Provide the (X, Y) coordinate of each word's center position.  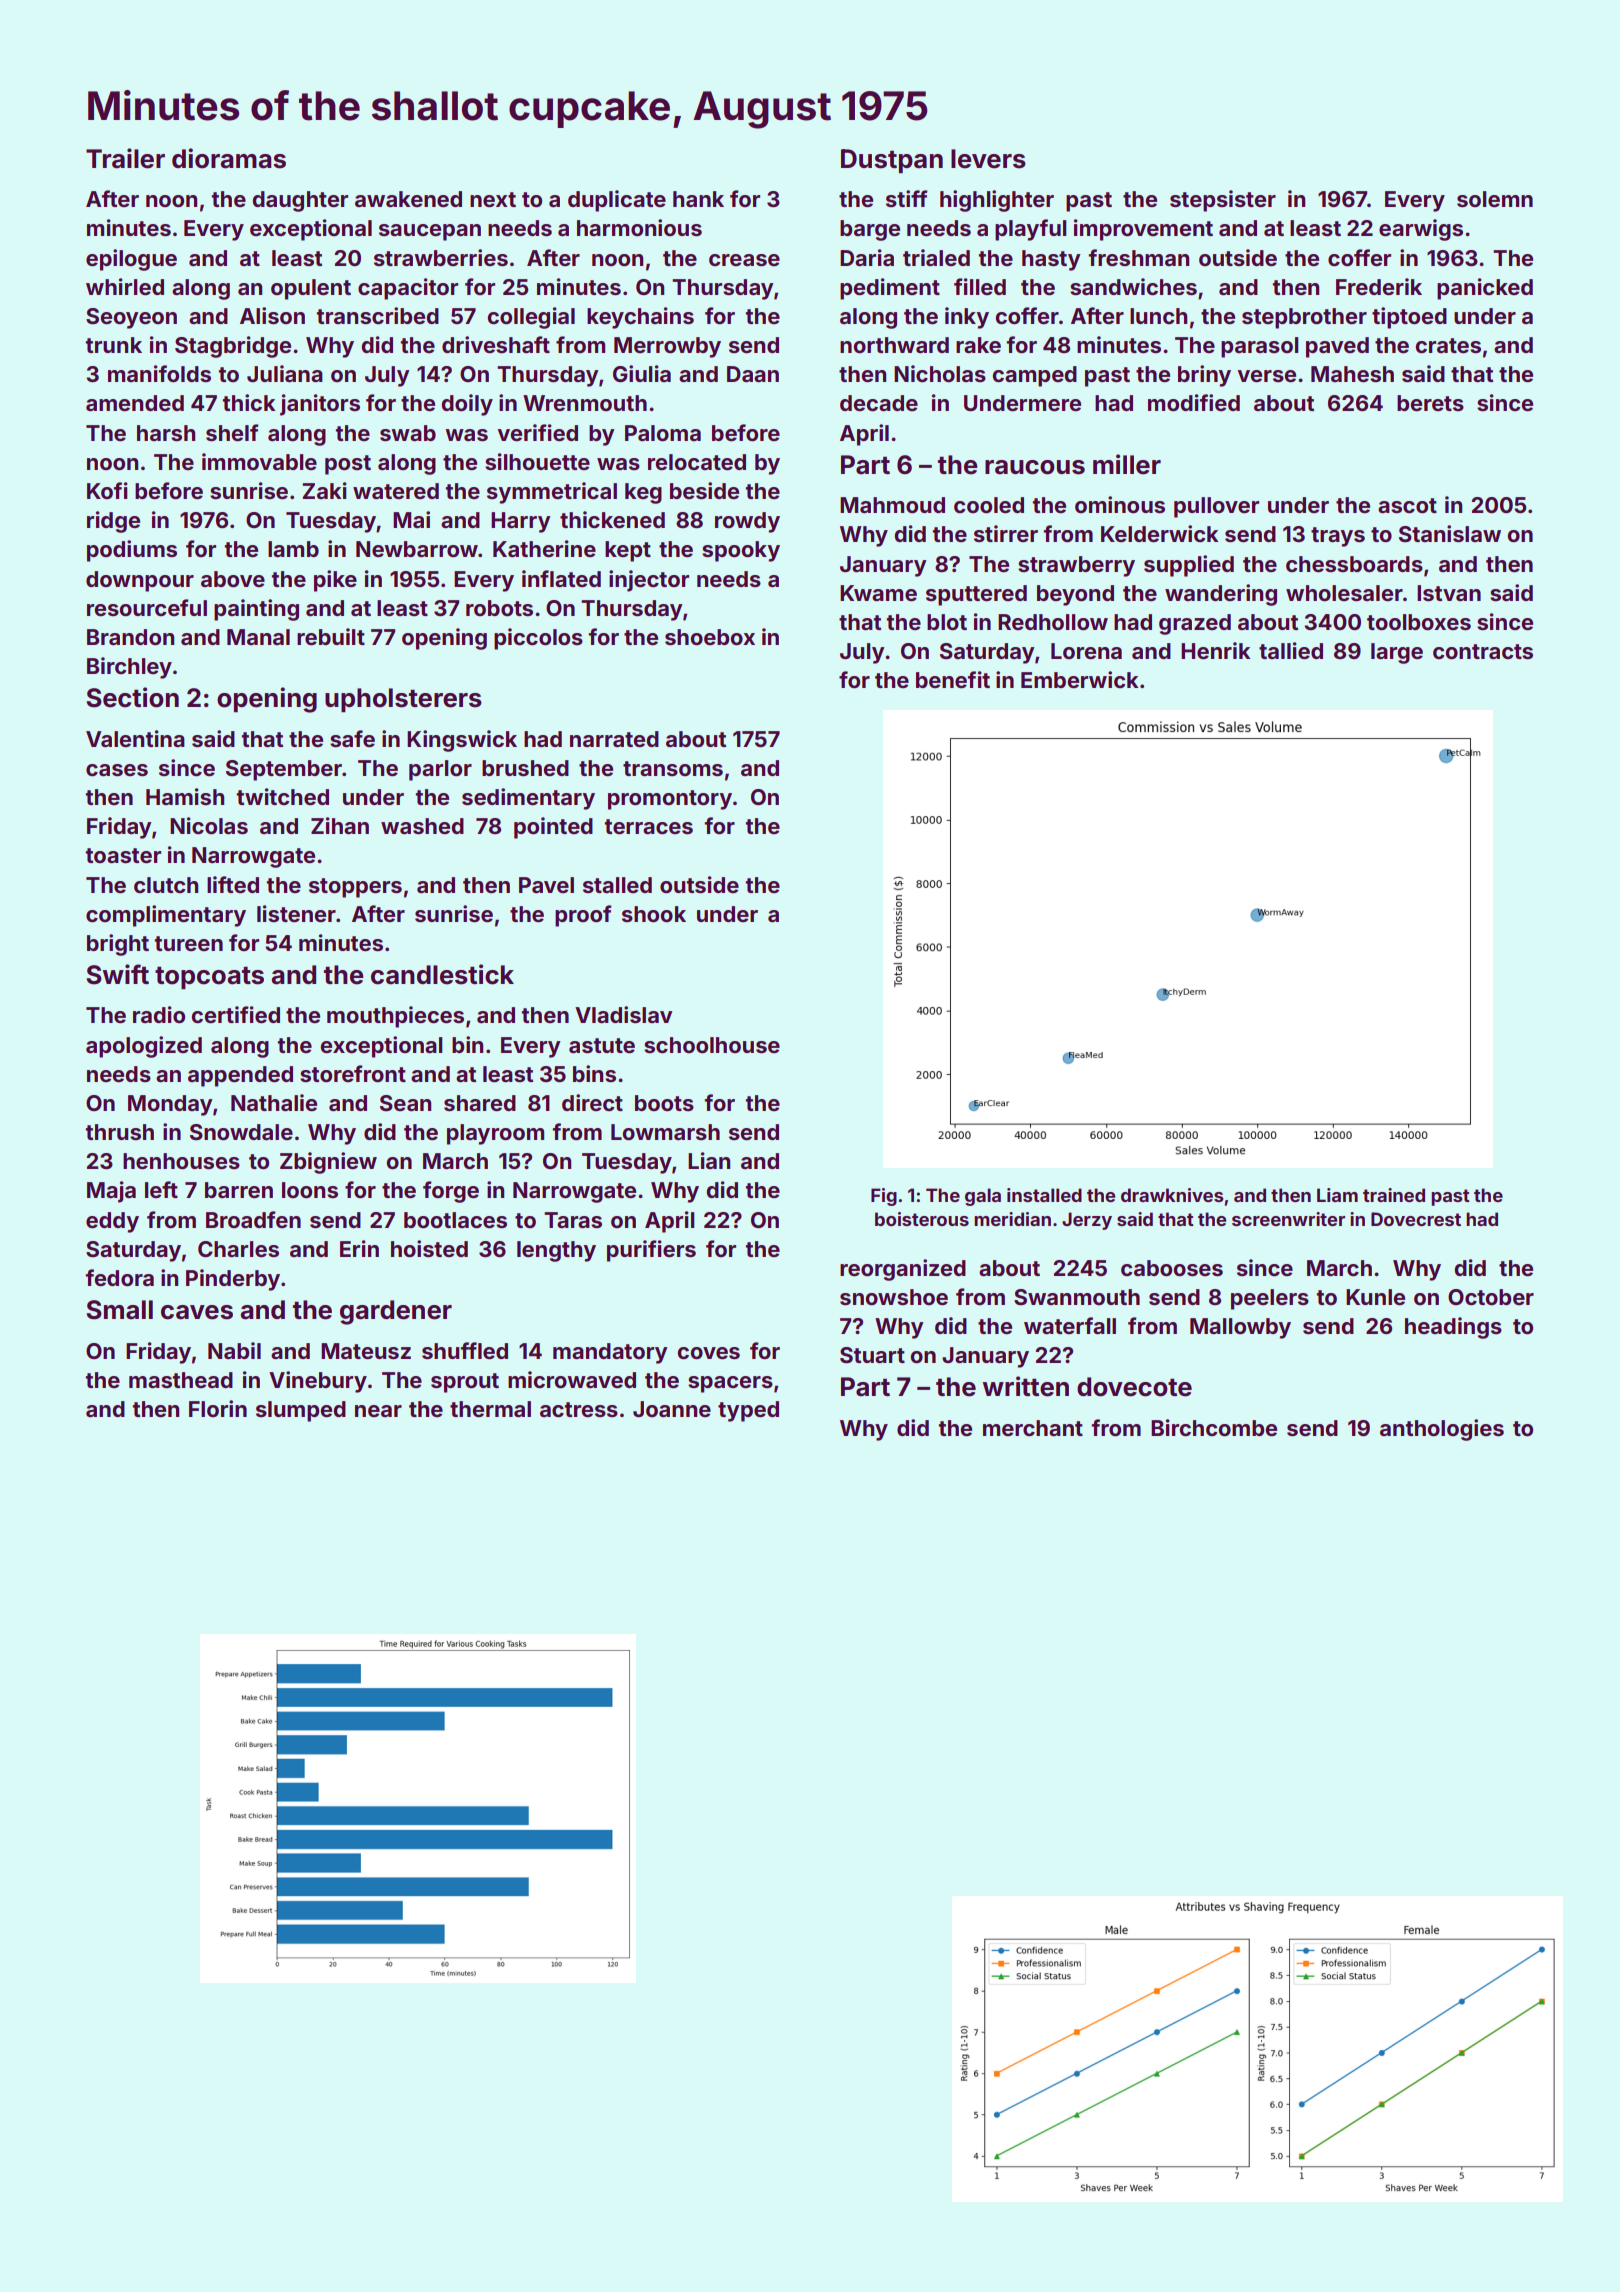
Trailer (125, 158)
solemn (1495, 199)
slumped (301, 1411)
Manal (258, 637)
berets (1430, 403)
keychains (640, 318)
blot (947, 622)
